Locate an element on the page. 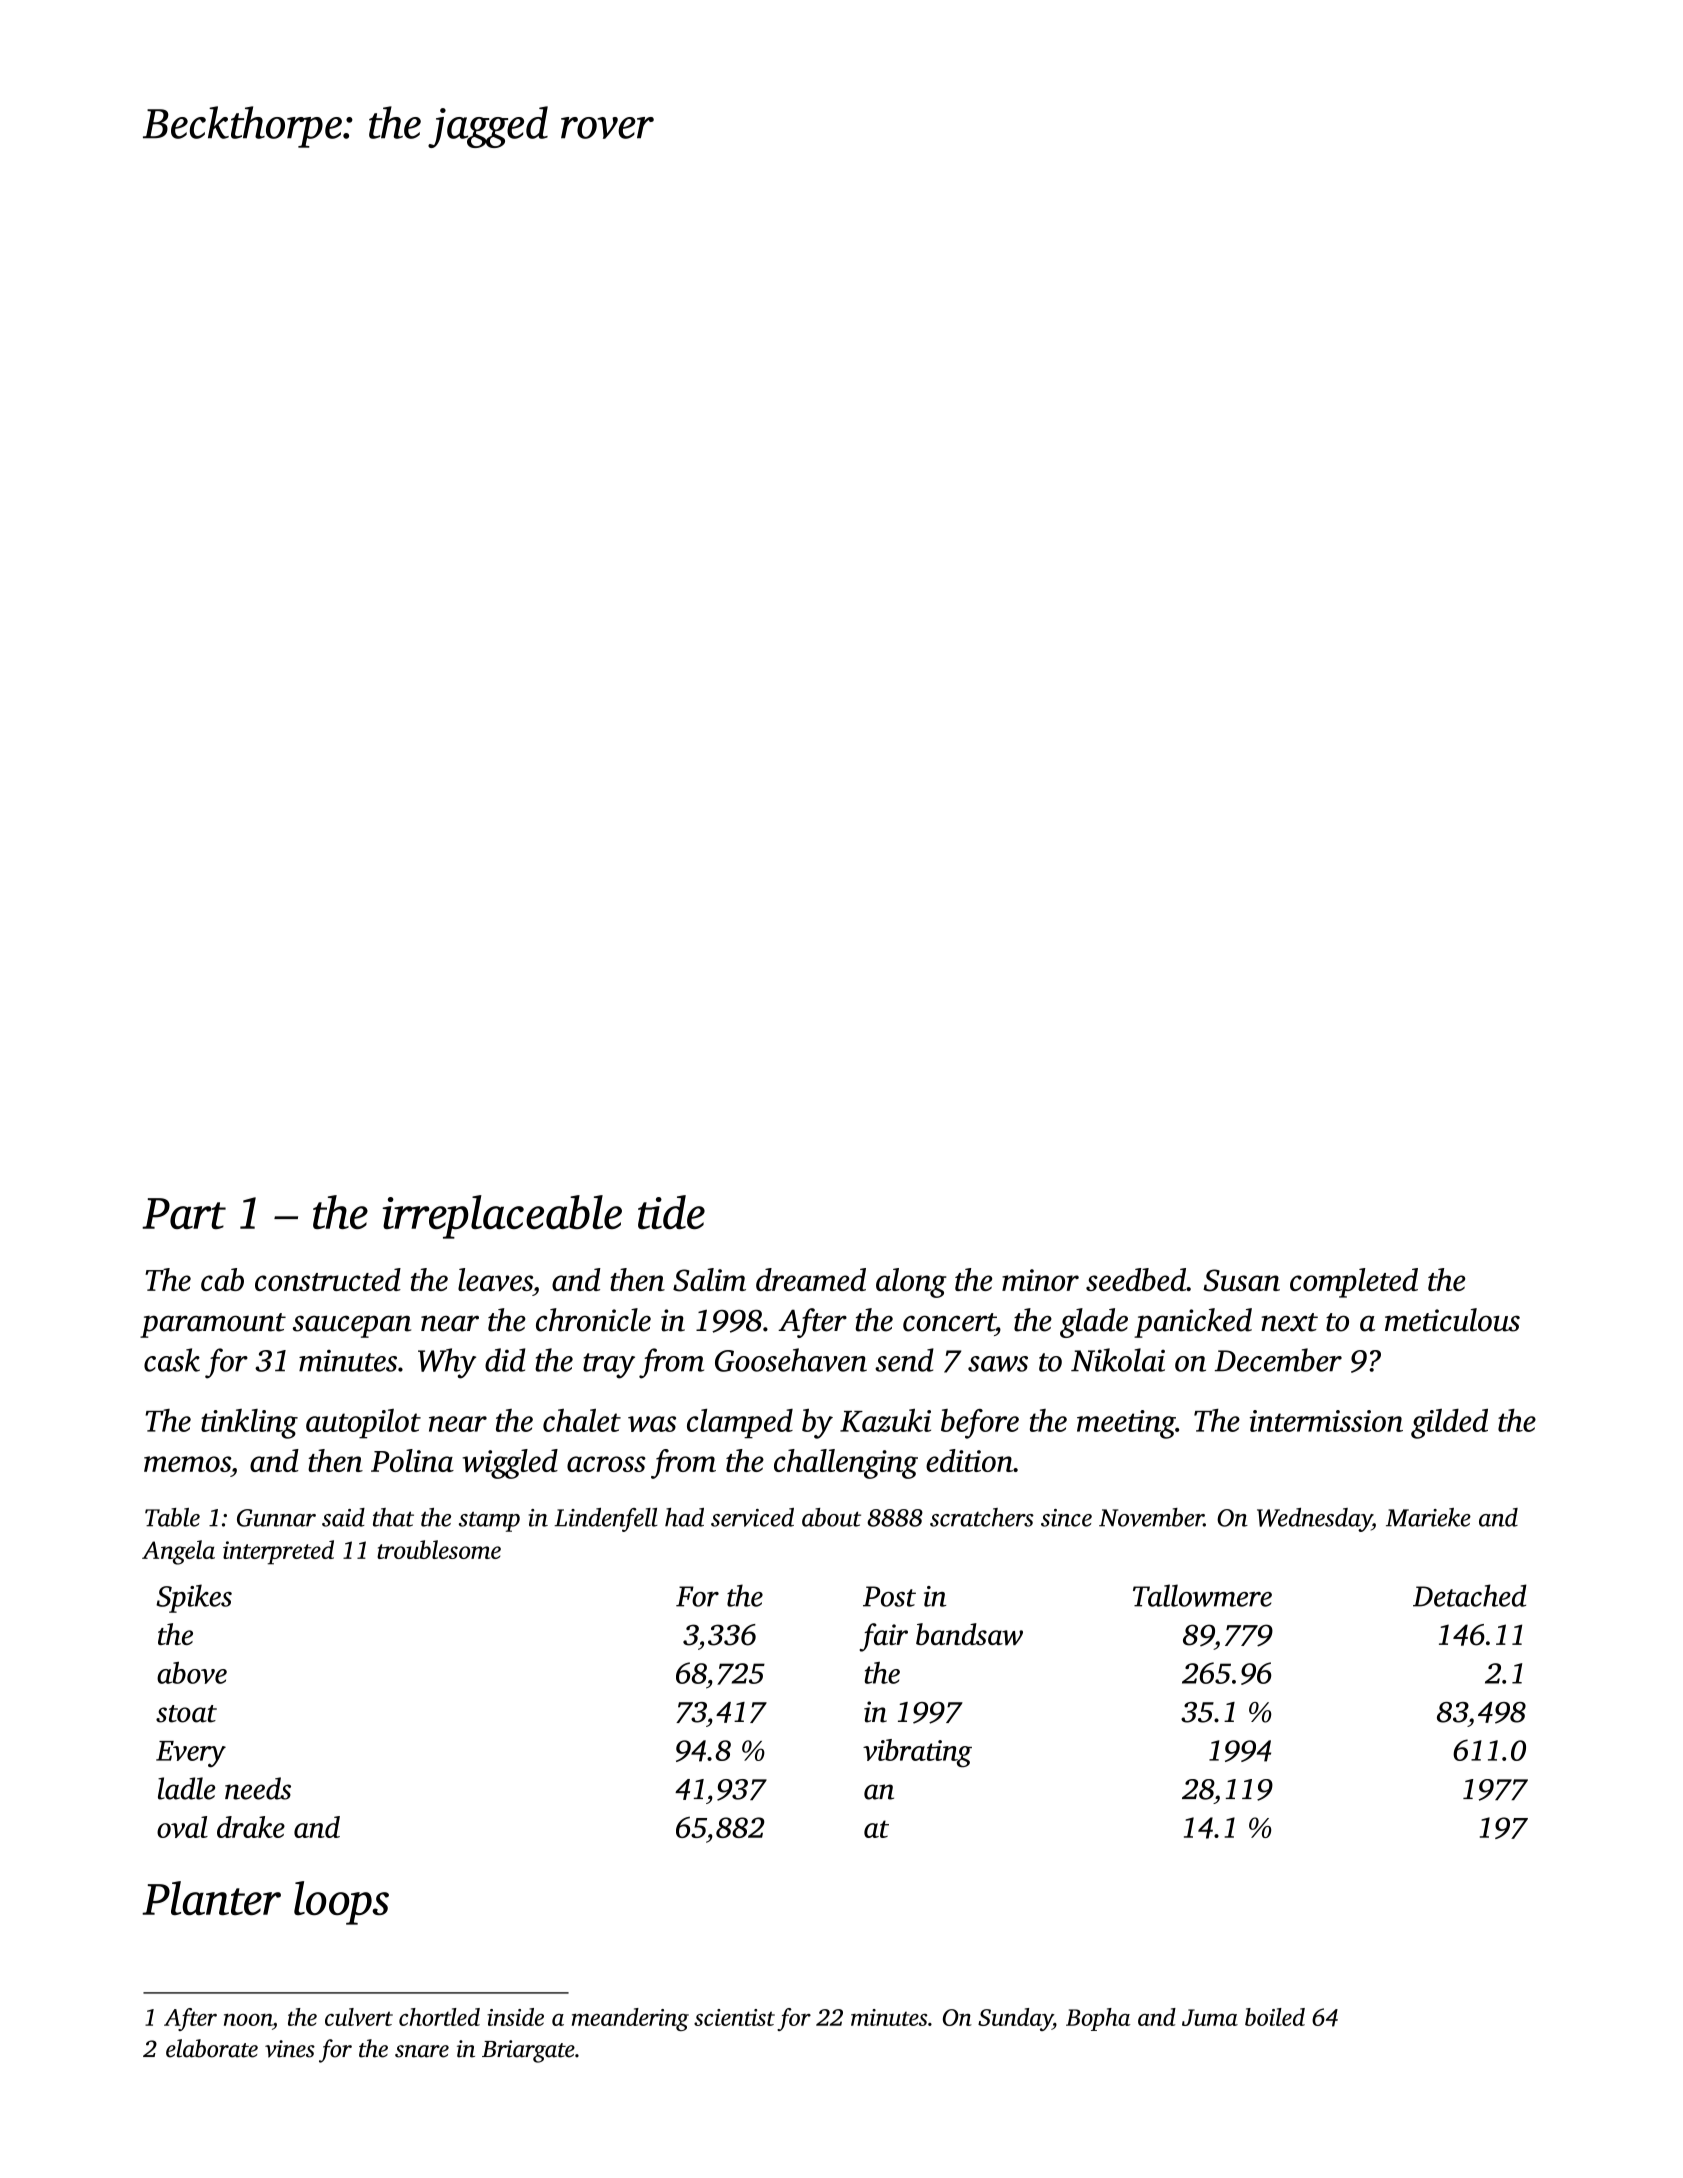 This image has height=2178, width=1683. Post is located at coordinates (889, 1596).
